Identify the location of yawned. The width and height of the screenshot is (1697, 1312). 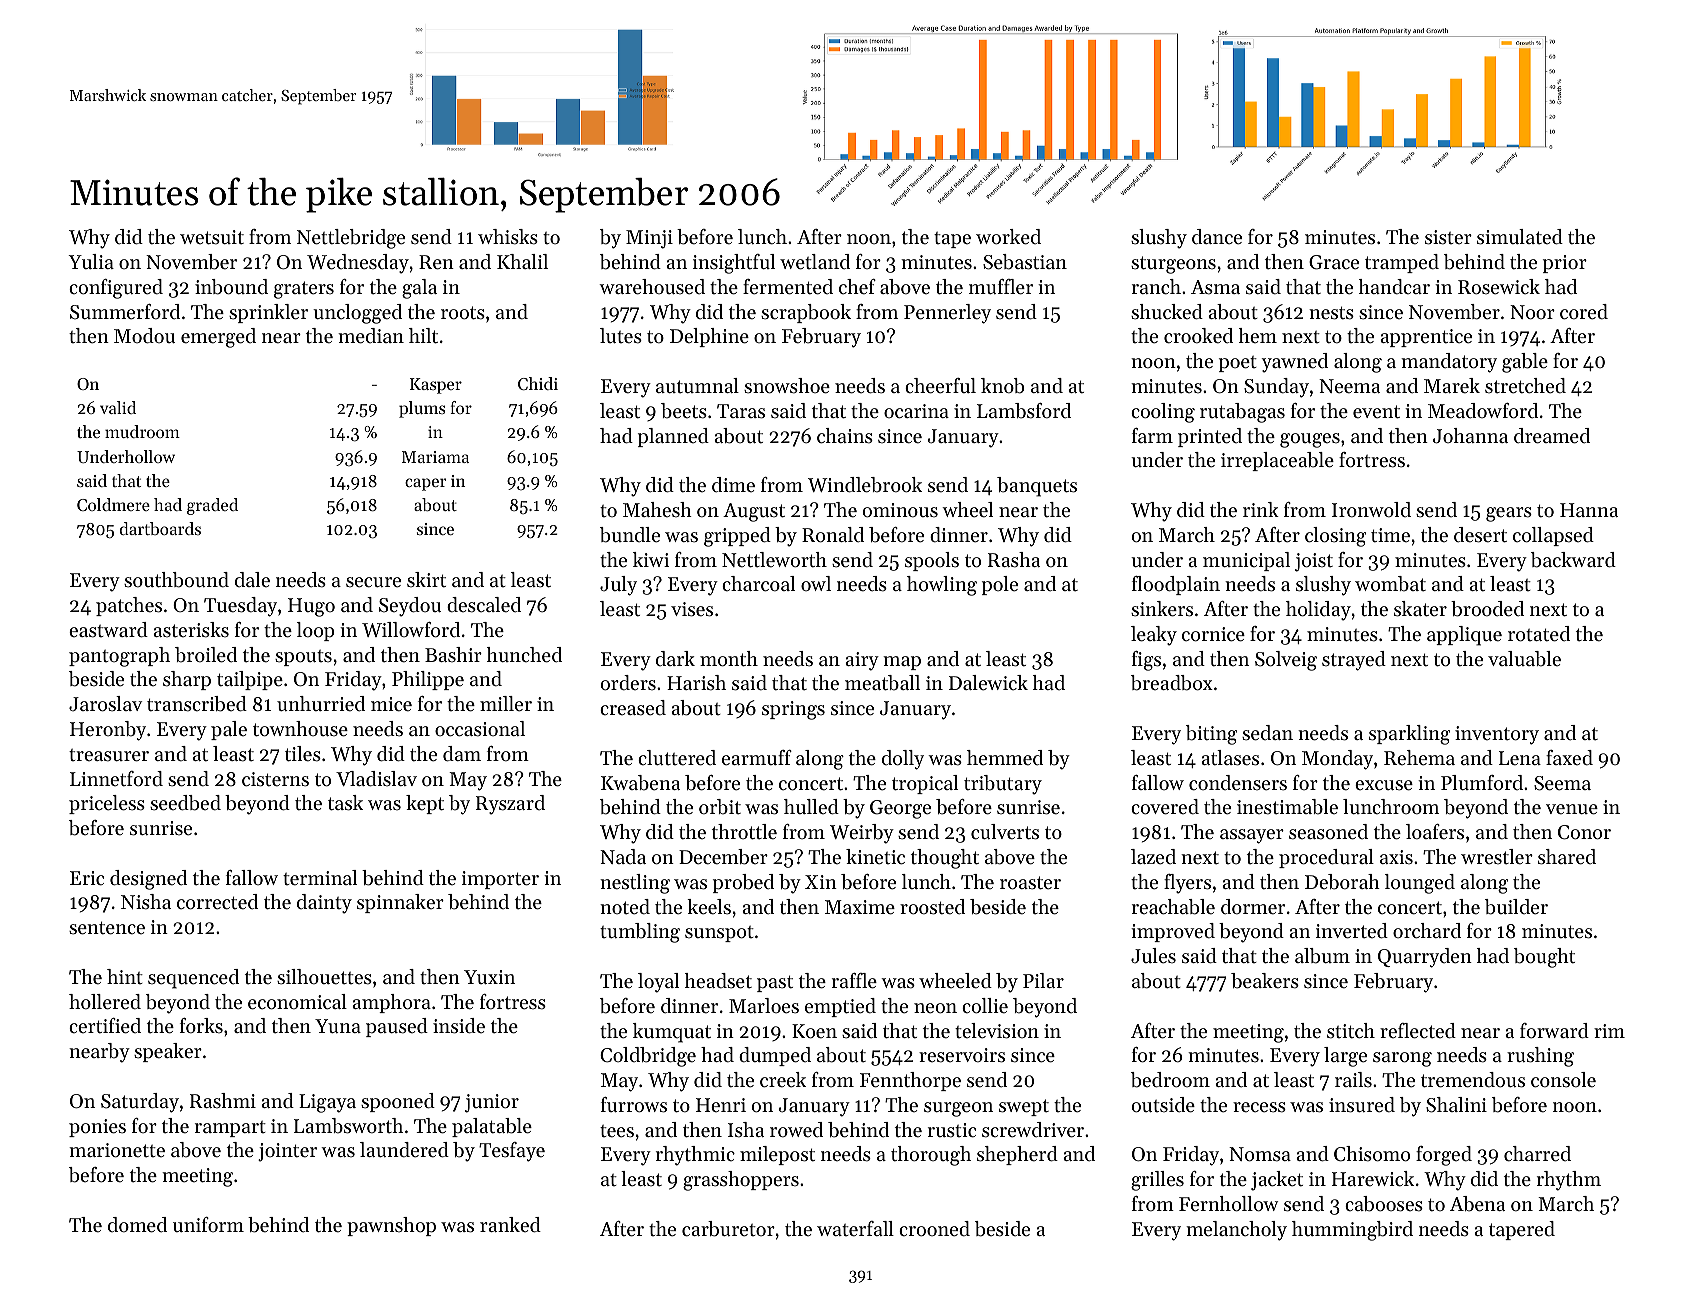
(1295, 363).
